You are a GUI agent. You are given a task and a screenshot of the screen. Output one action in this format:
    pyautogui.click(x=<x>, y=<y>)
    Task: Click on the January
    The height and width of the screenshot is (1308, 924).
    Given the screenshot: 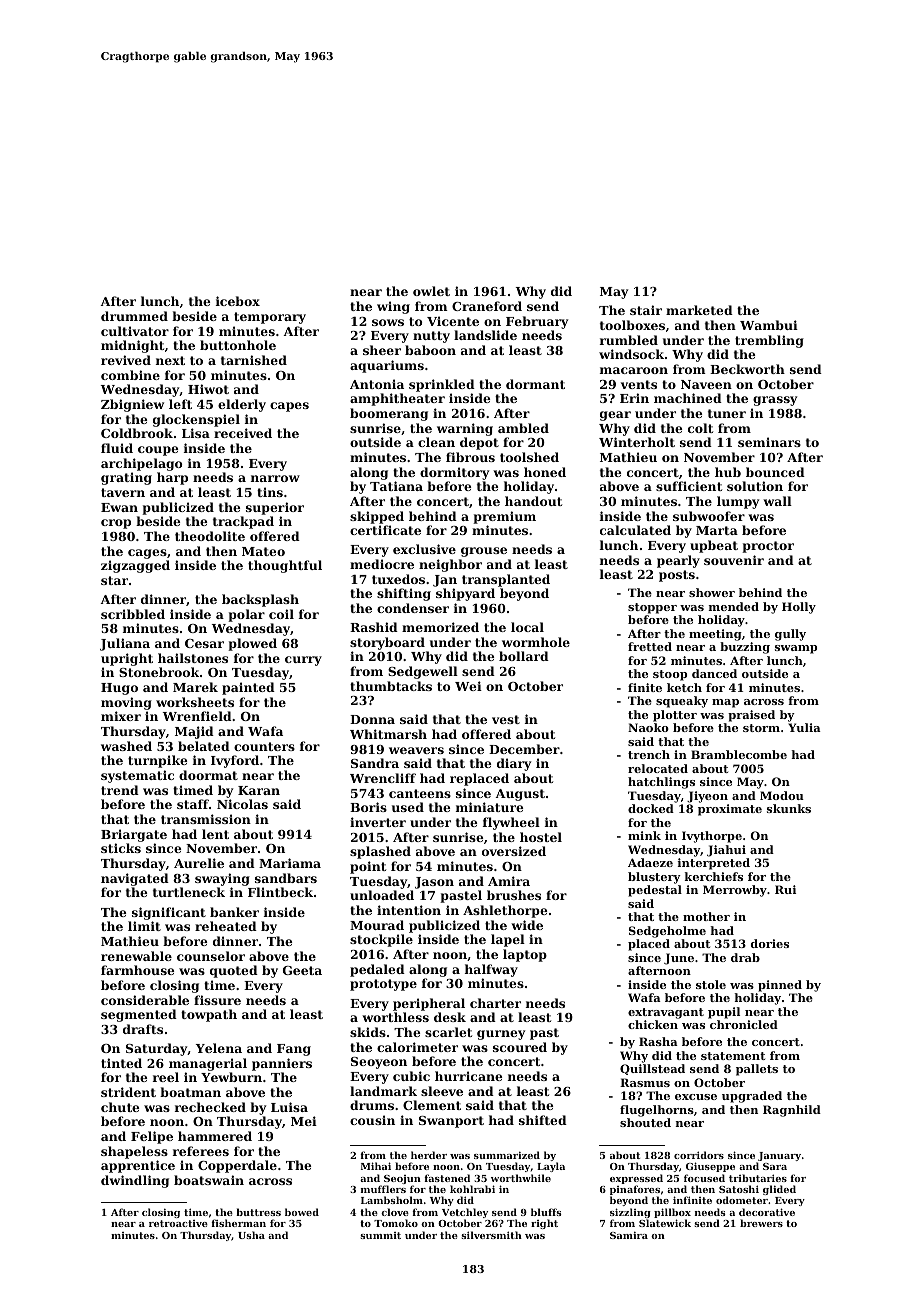 What is the action you would take?
    pyautogui.click(x=779, y=1156)
